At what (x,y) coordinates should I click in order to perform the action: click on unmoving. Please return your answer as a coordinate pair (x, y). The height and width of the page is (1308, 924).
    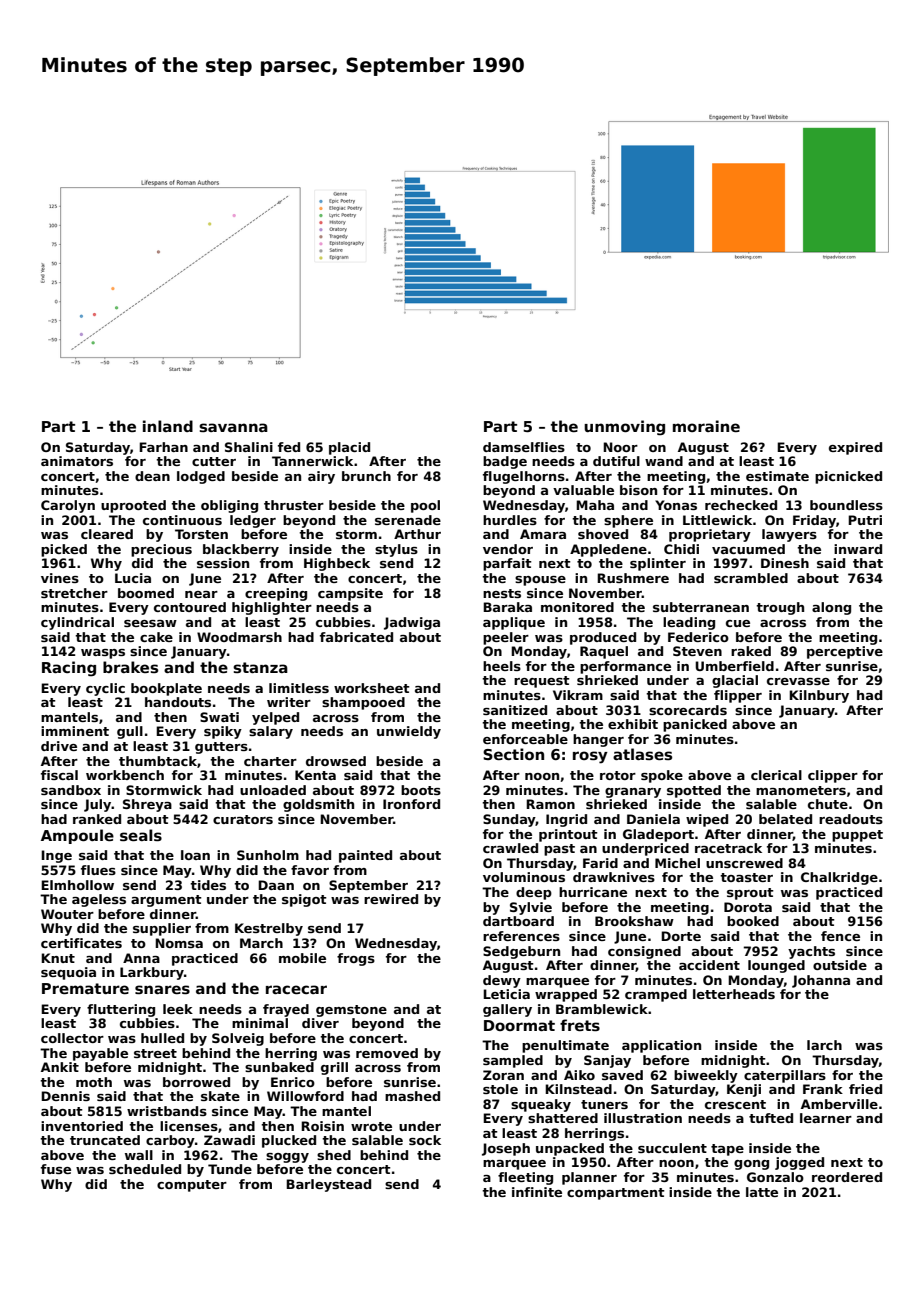
    Looking at the image, I should click on (624, 428).
